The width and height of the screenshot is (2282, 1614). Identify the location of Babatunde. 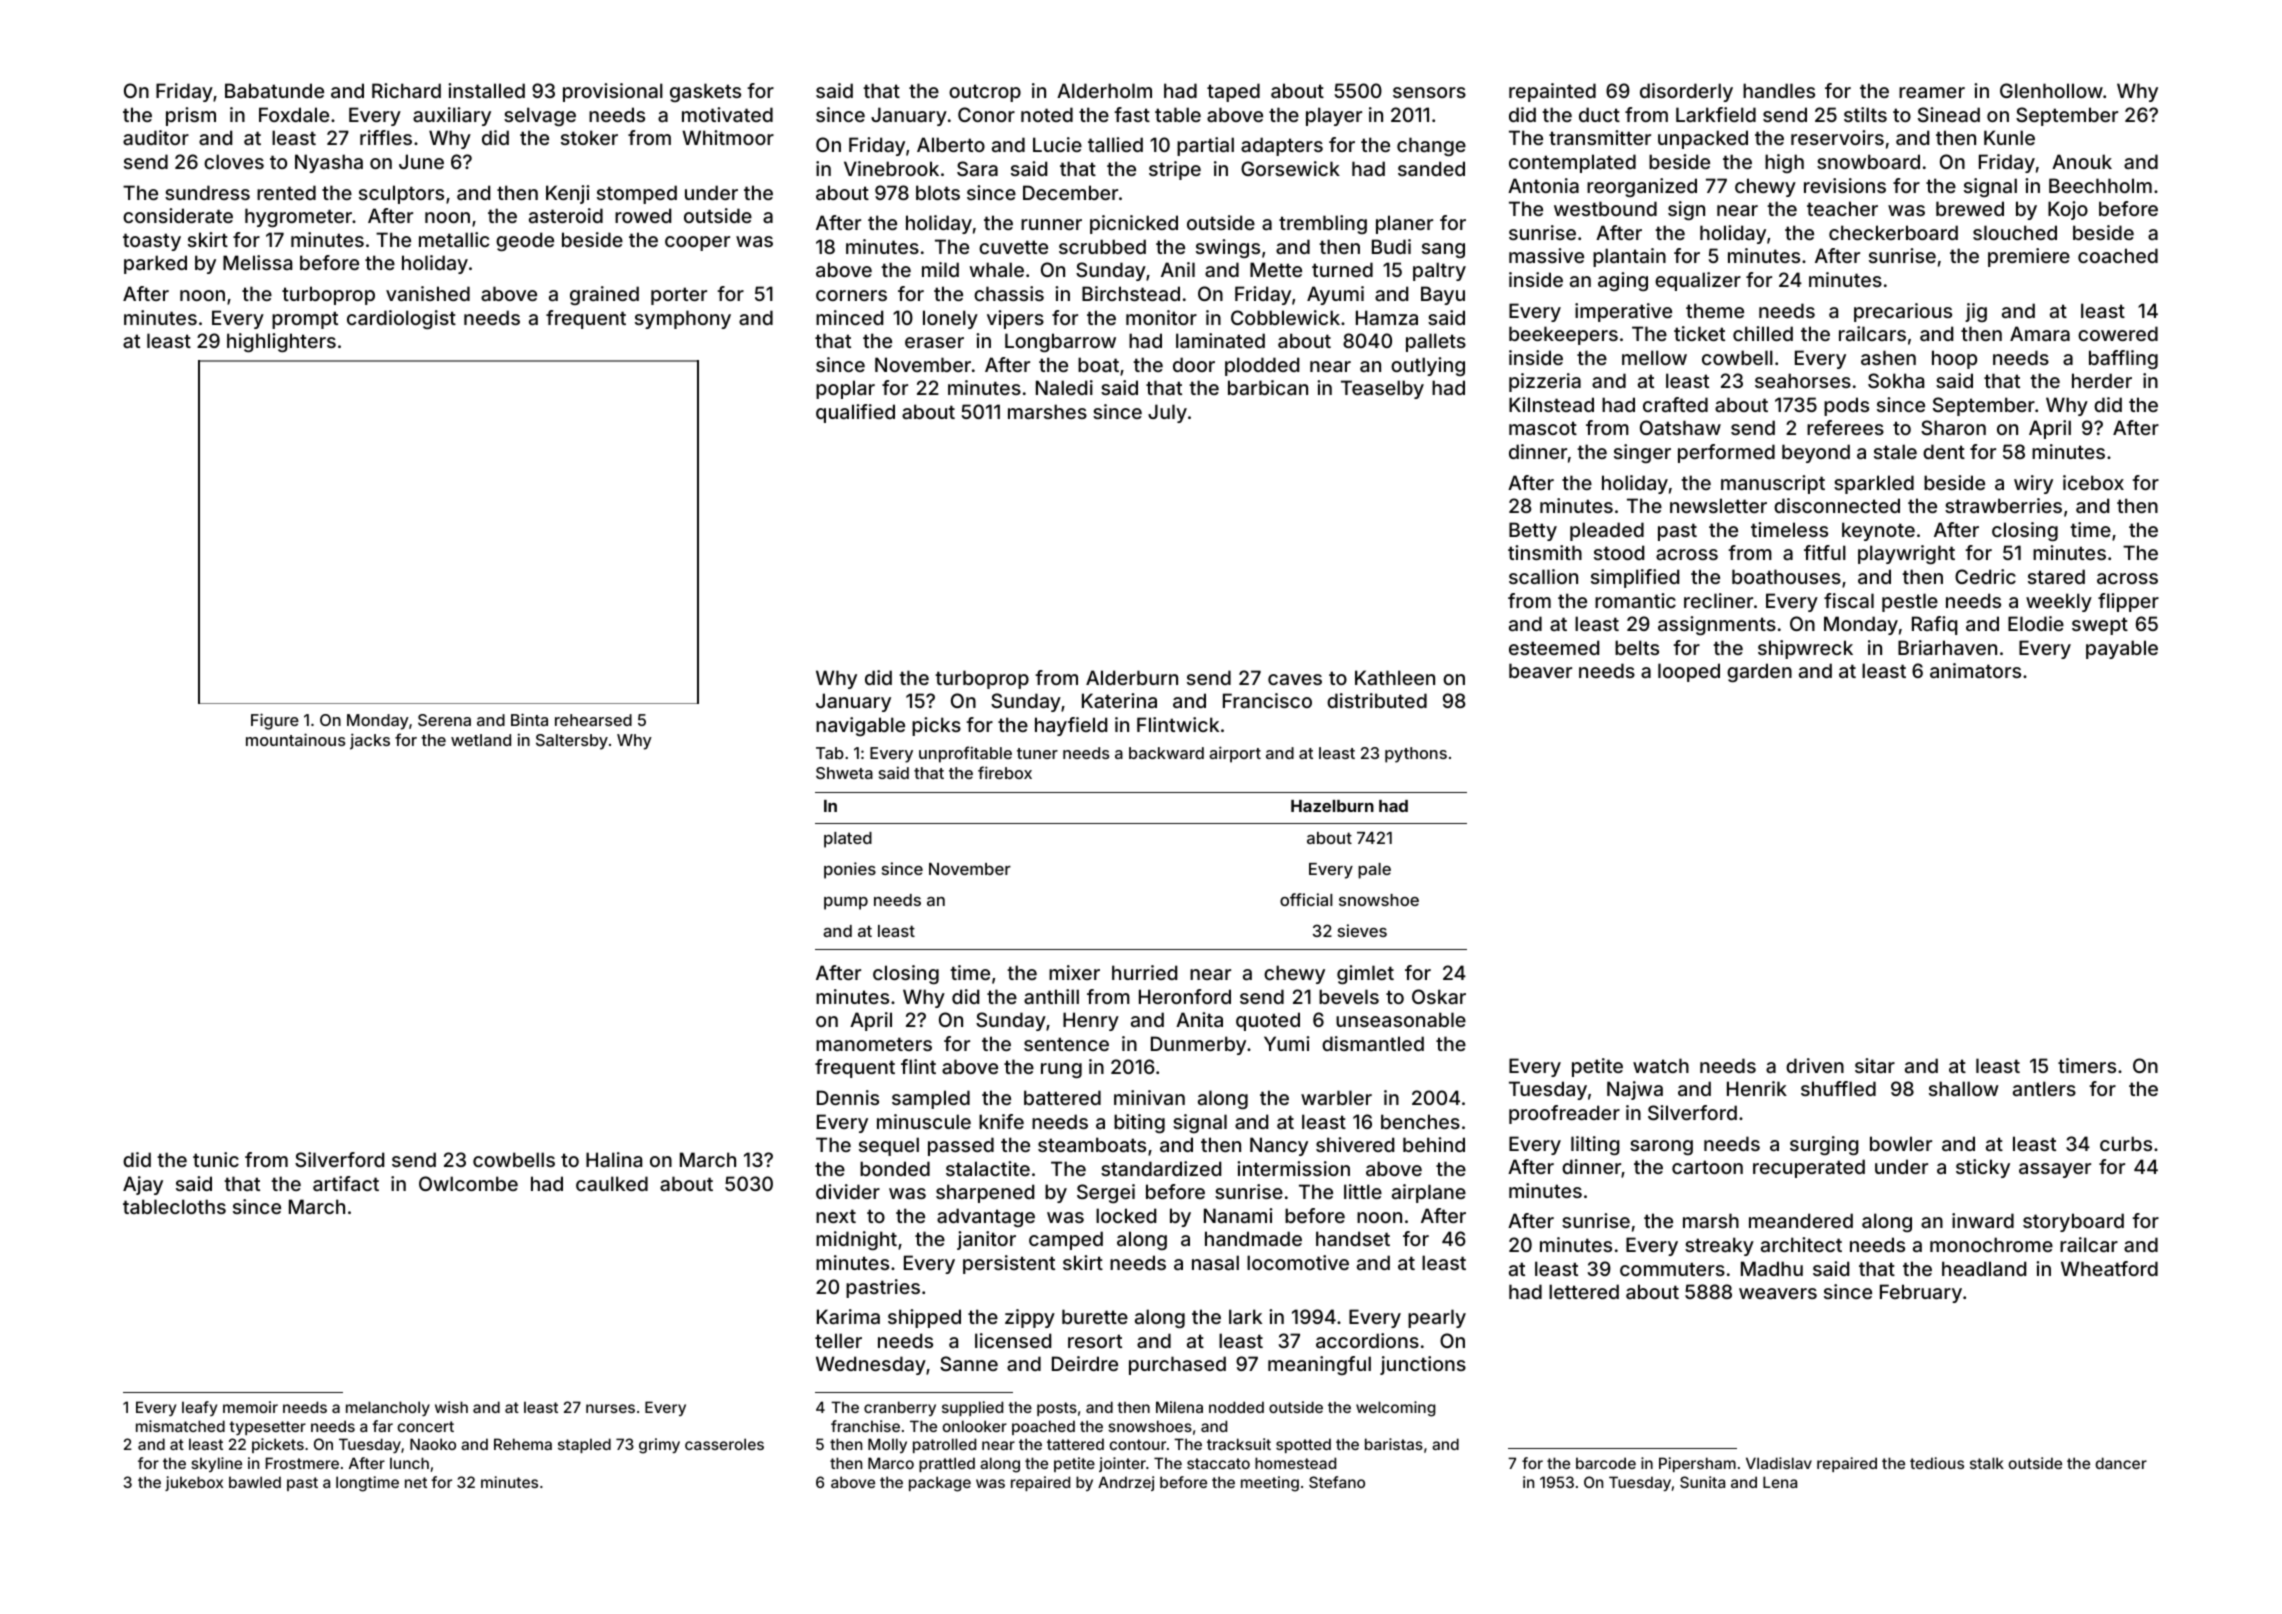
(274, 90).
